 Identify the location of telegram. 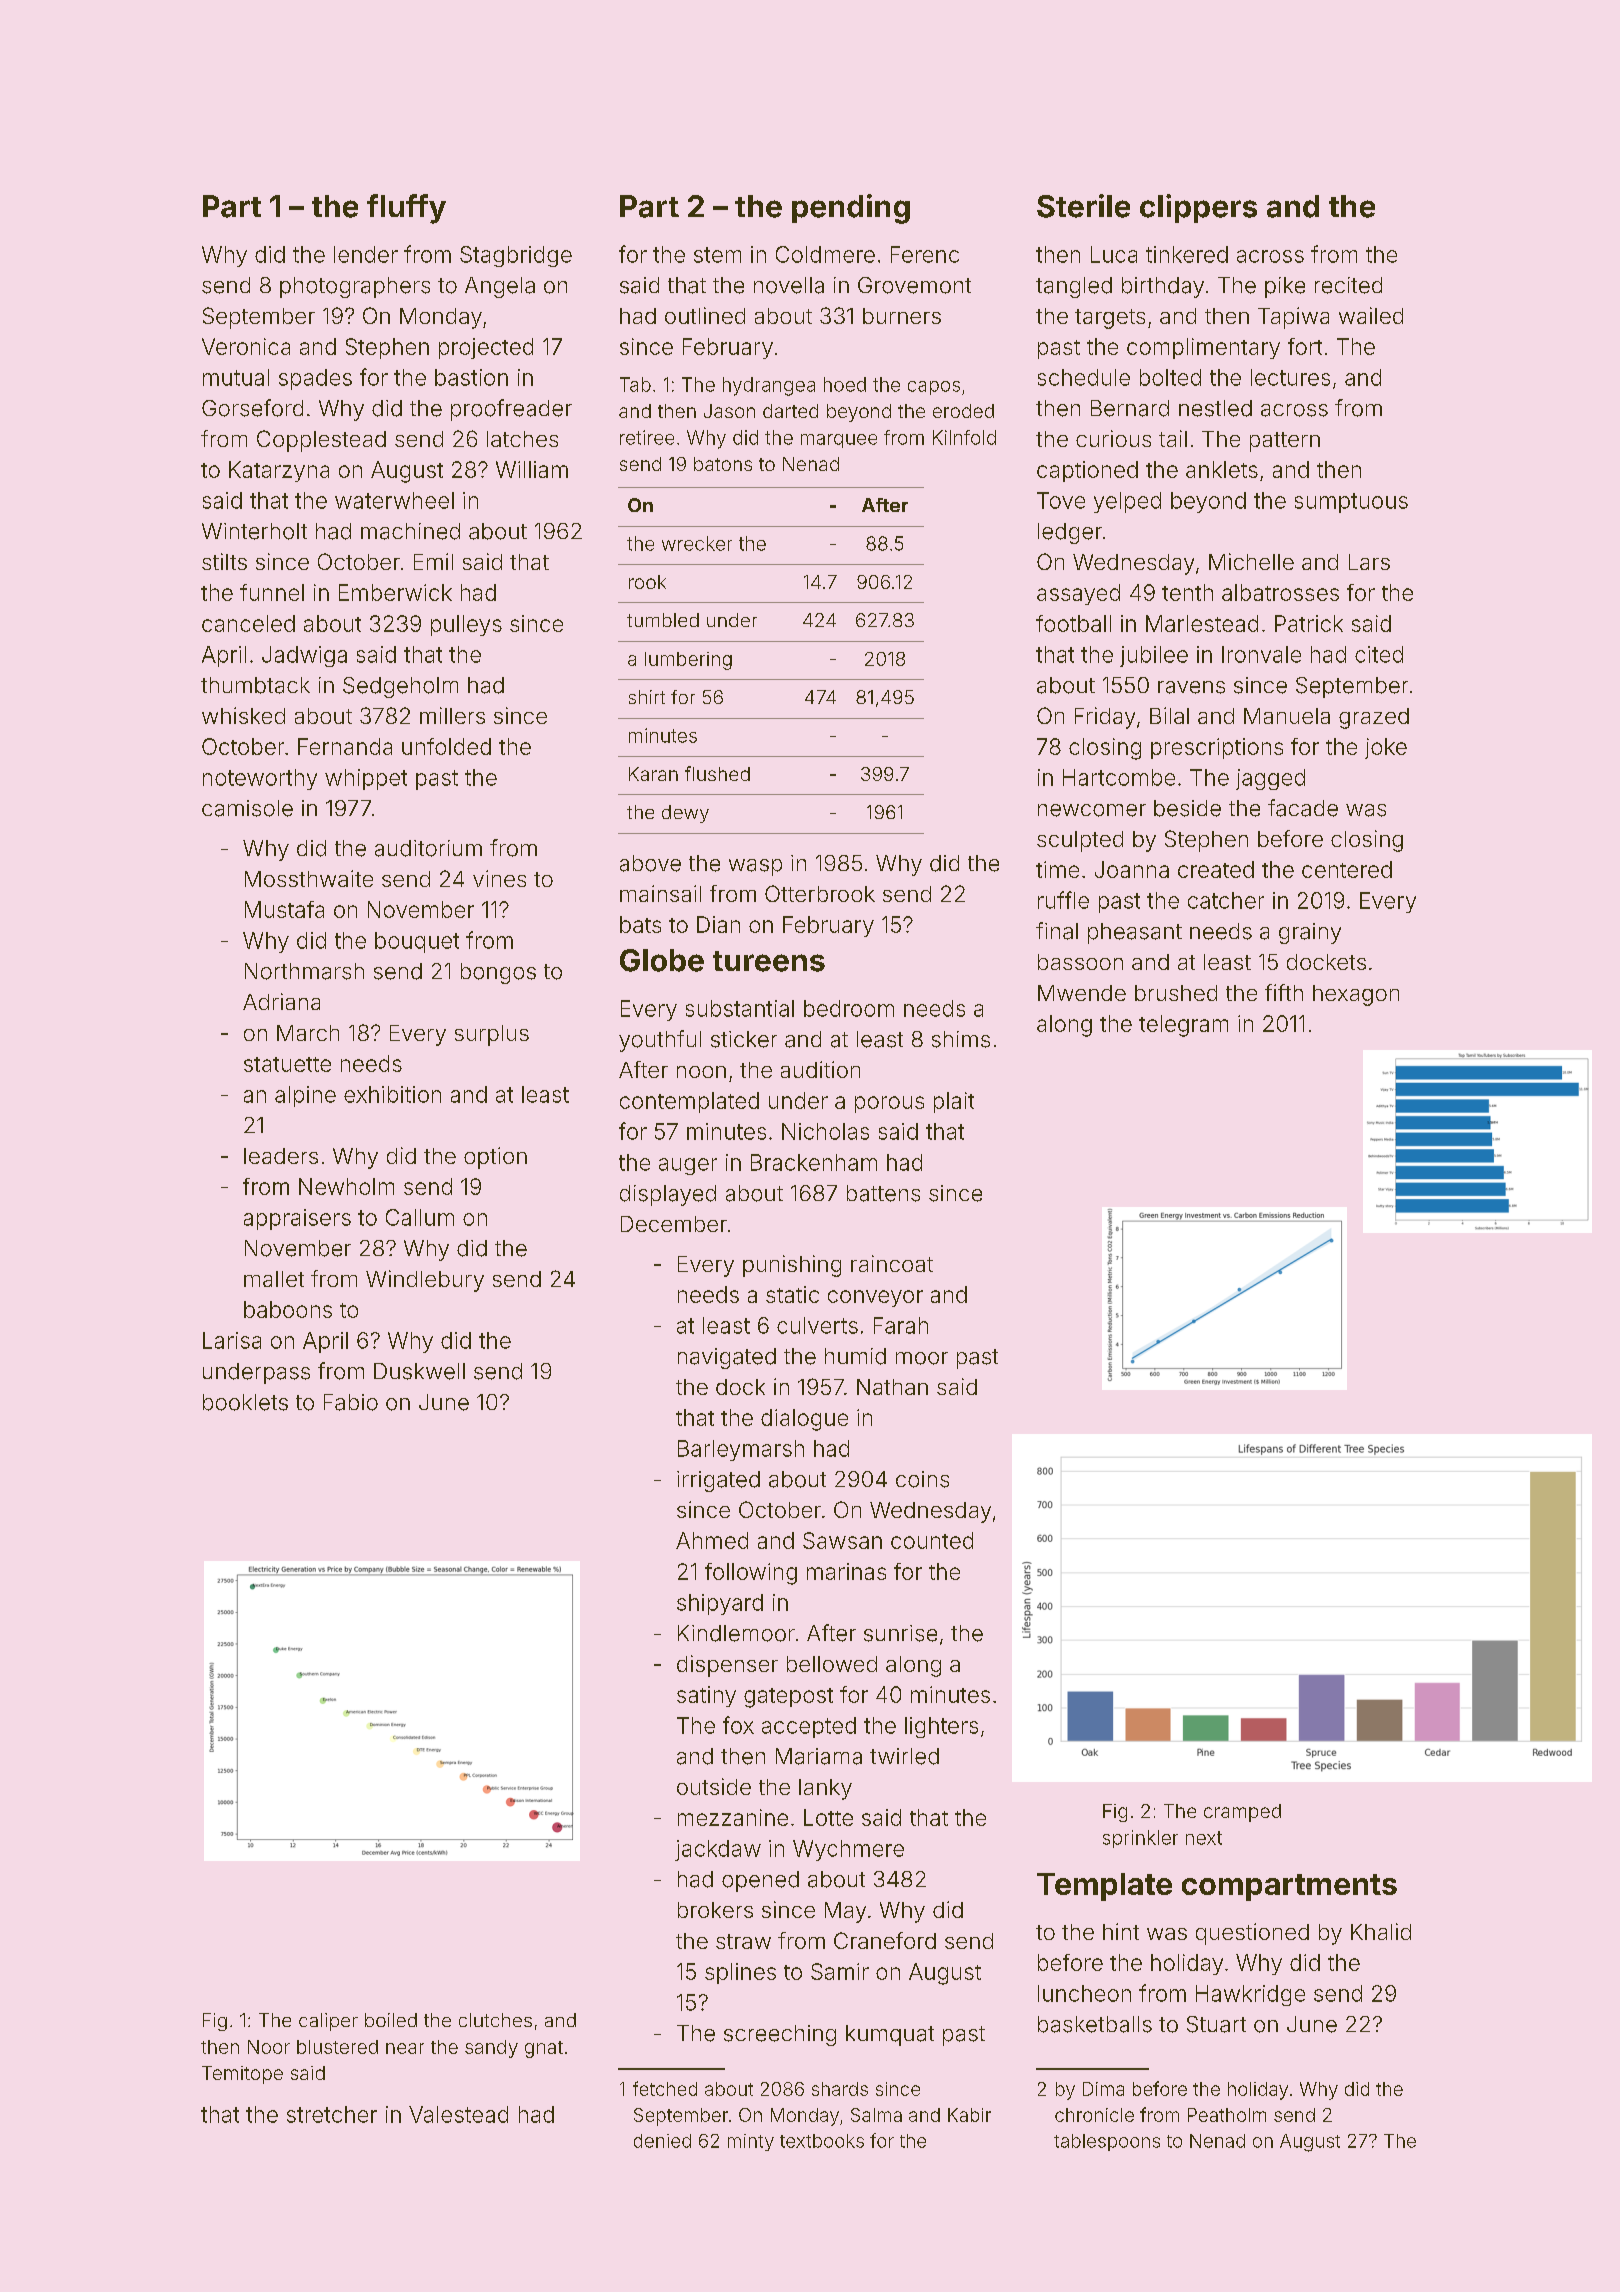
(1183, 1026).
